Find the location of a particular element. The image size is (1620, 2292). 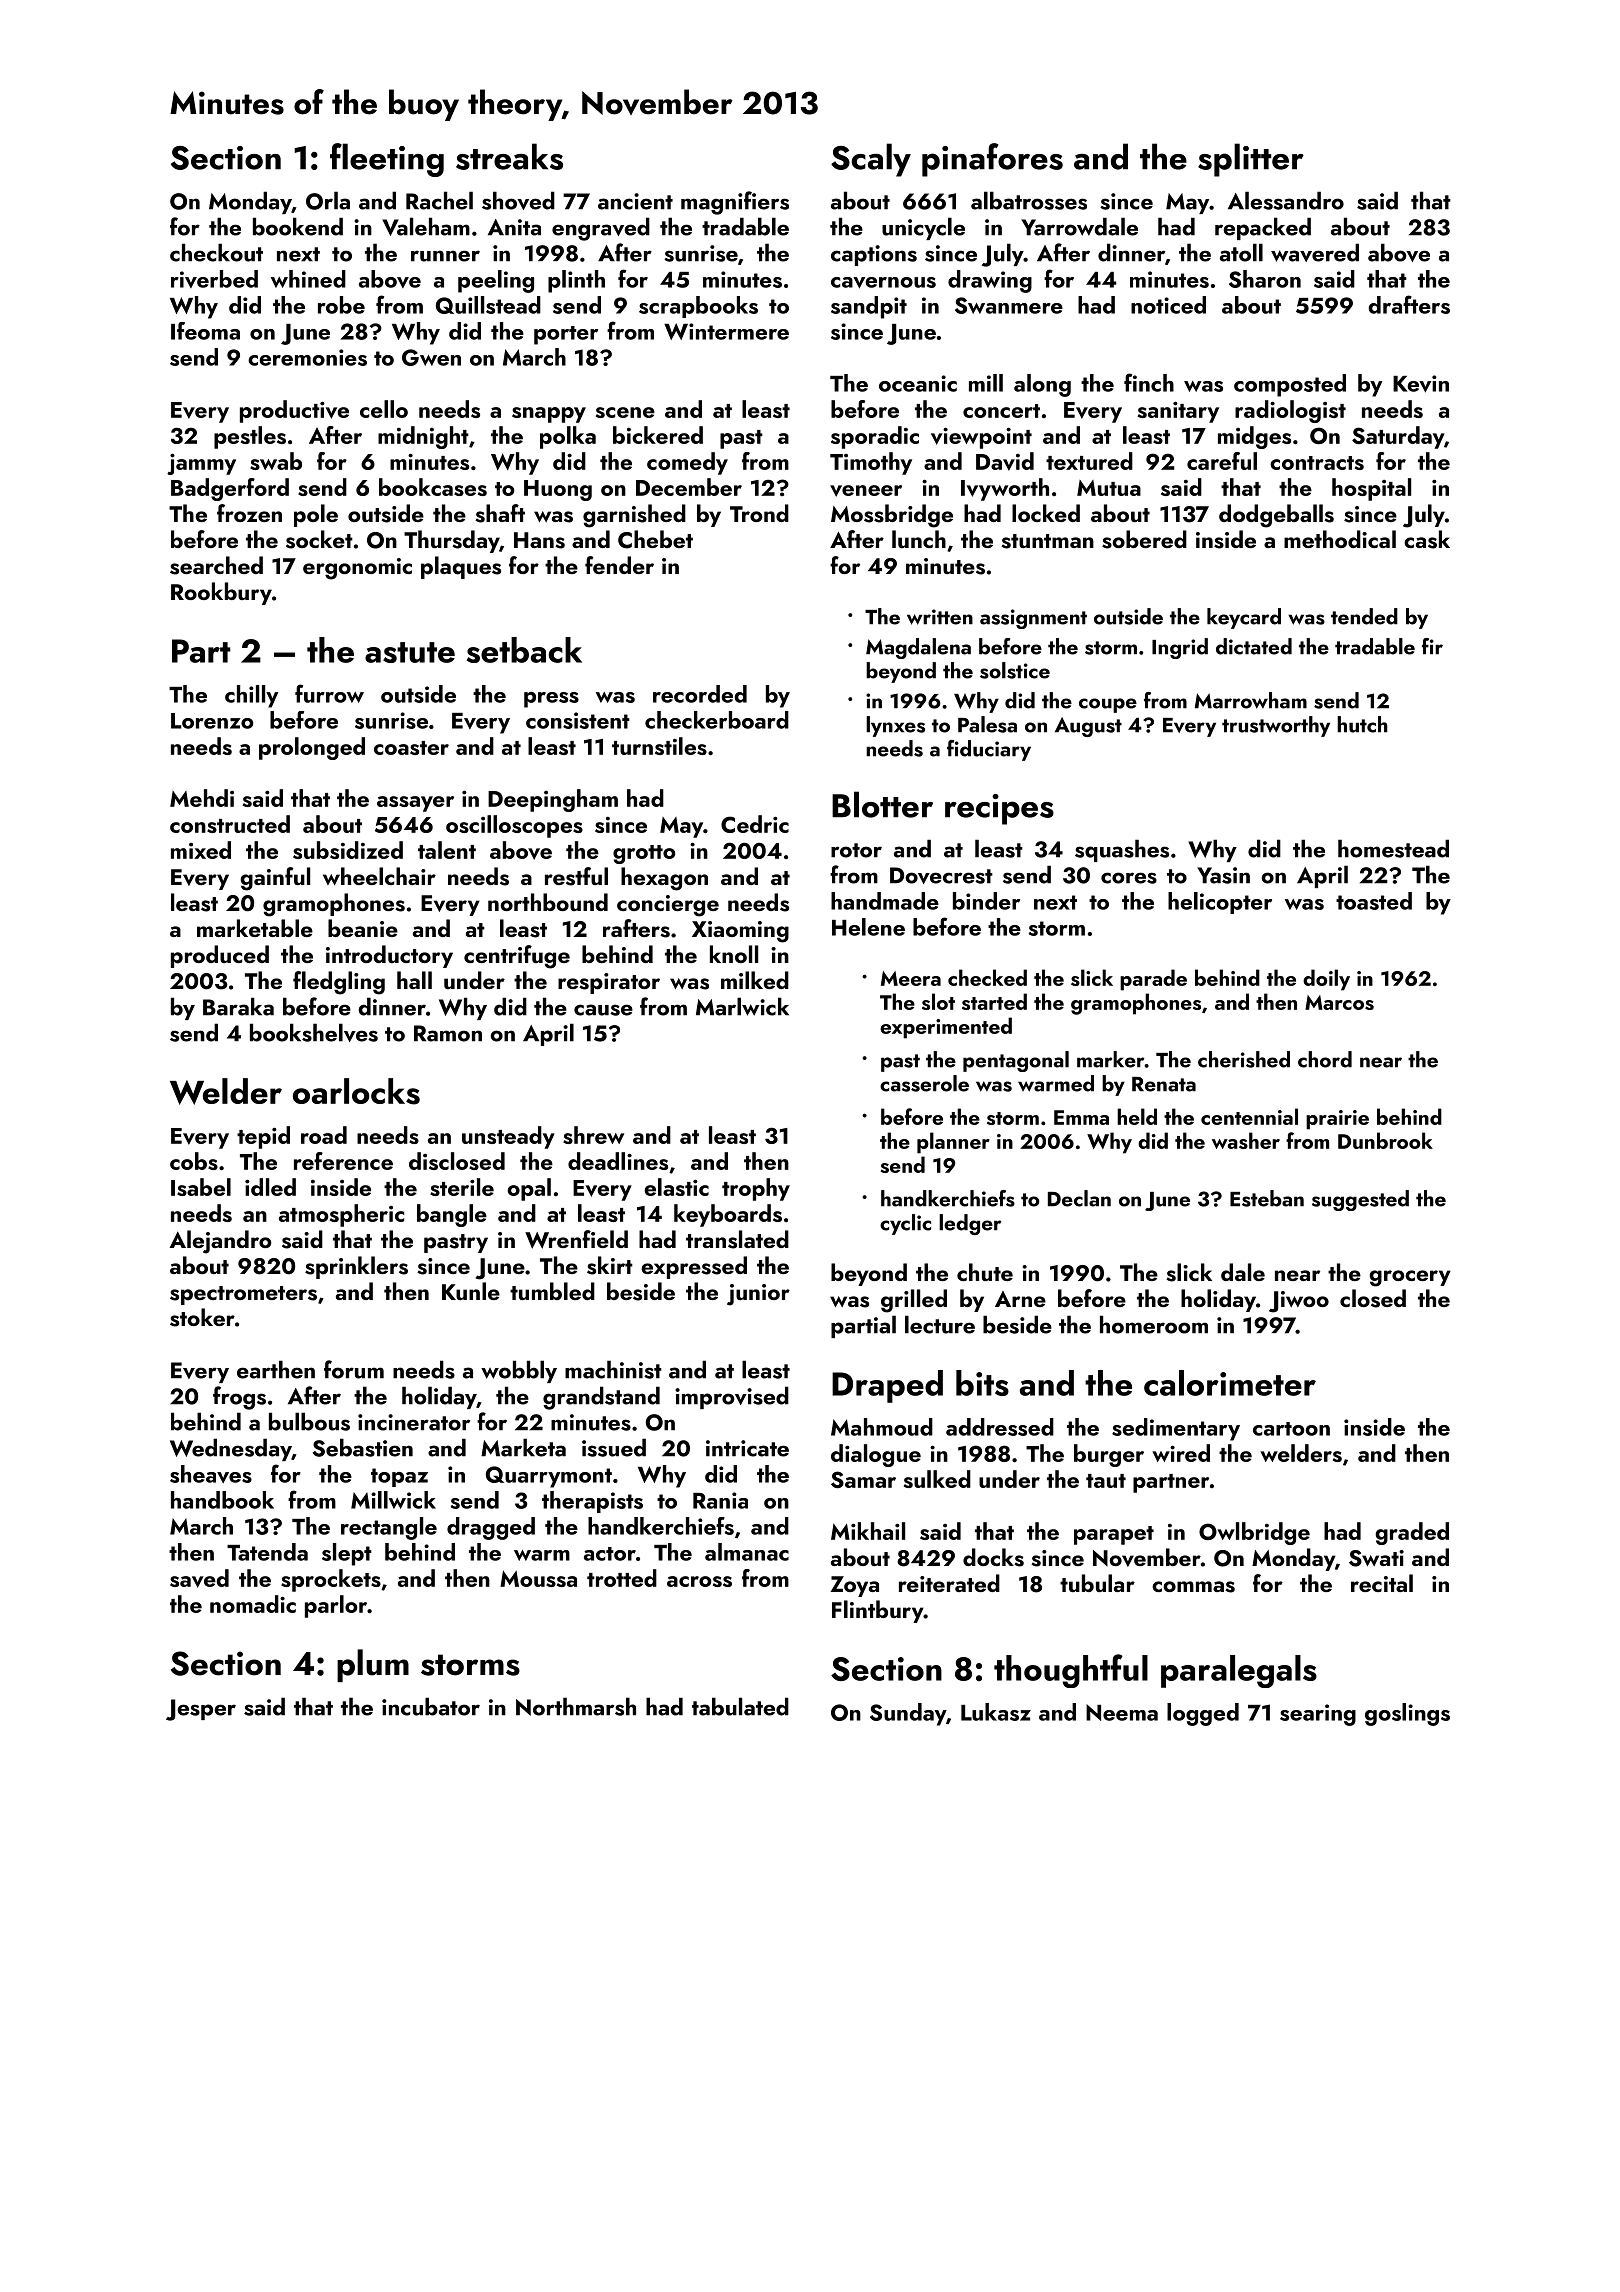

Kevin is located at coordinates (1421, 384).
